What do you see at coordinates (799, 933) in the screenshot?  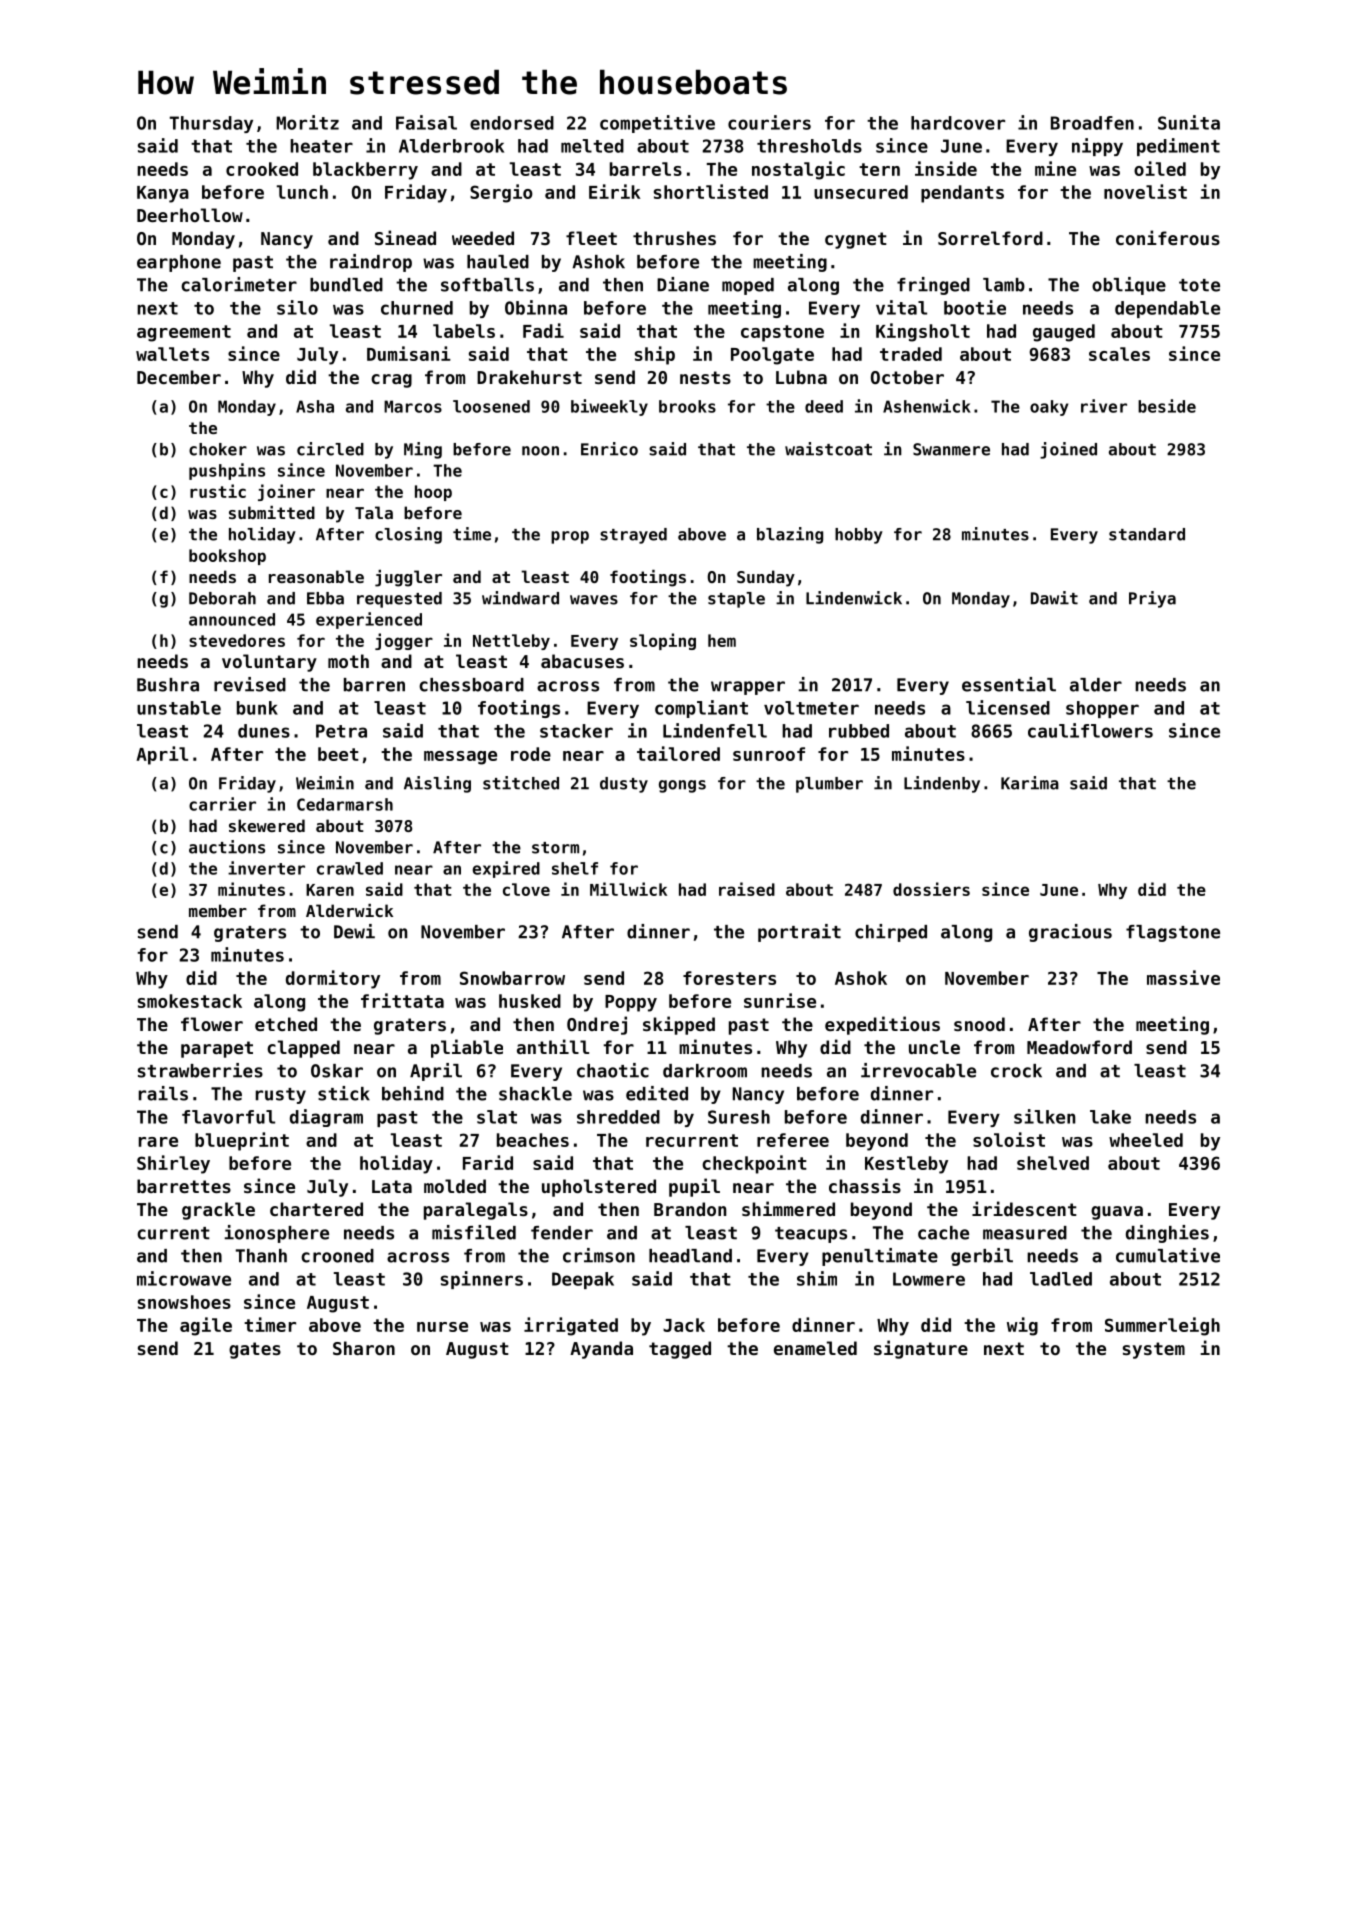 I see `portrait` at bounding box center [799, 933].
